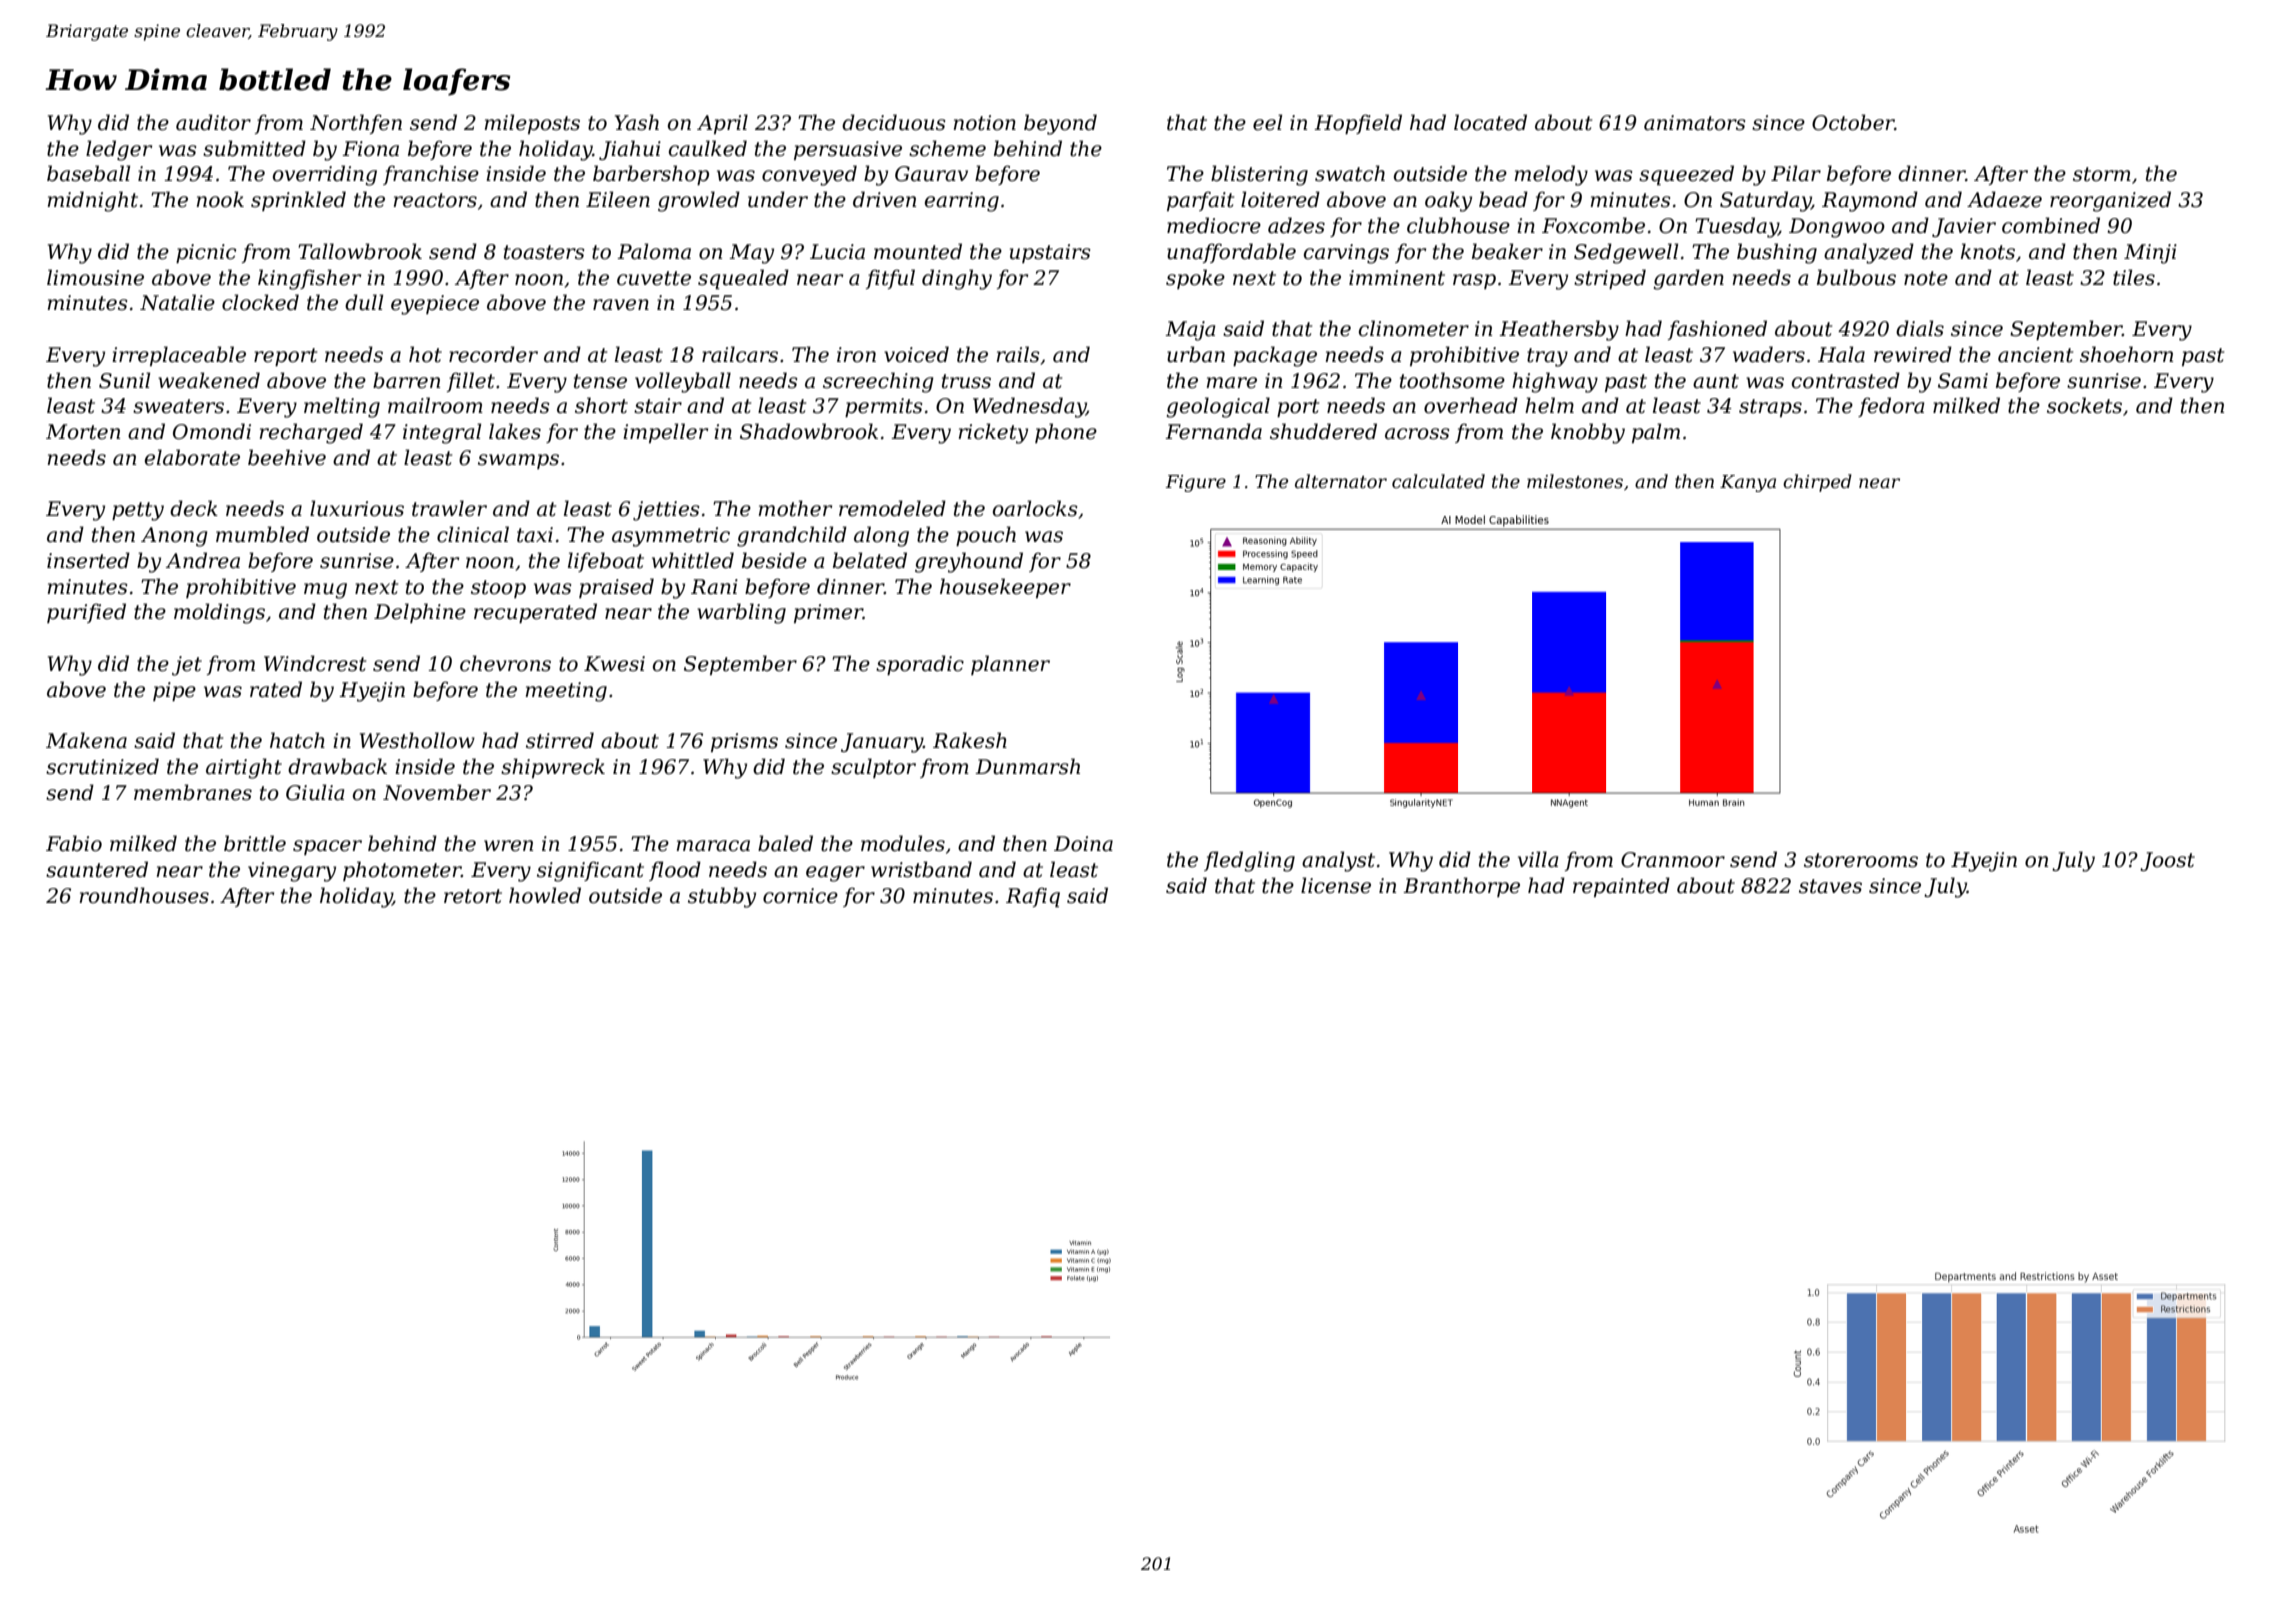 The image size is (2282, 1614). I want to click on planner, so click(1010, 665).
